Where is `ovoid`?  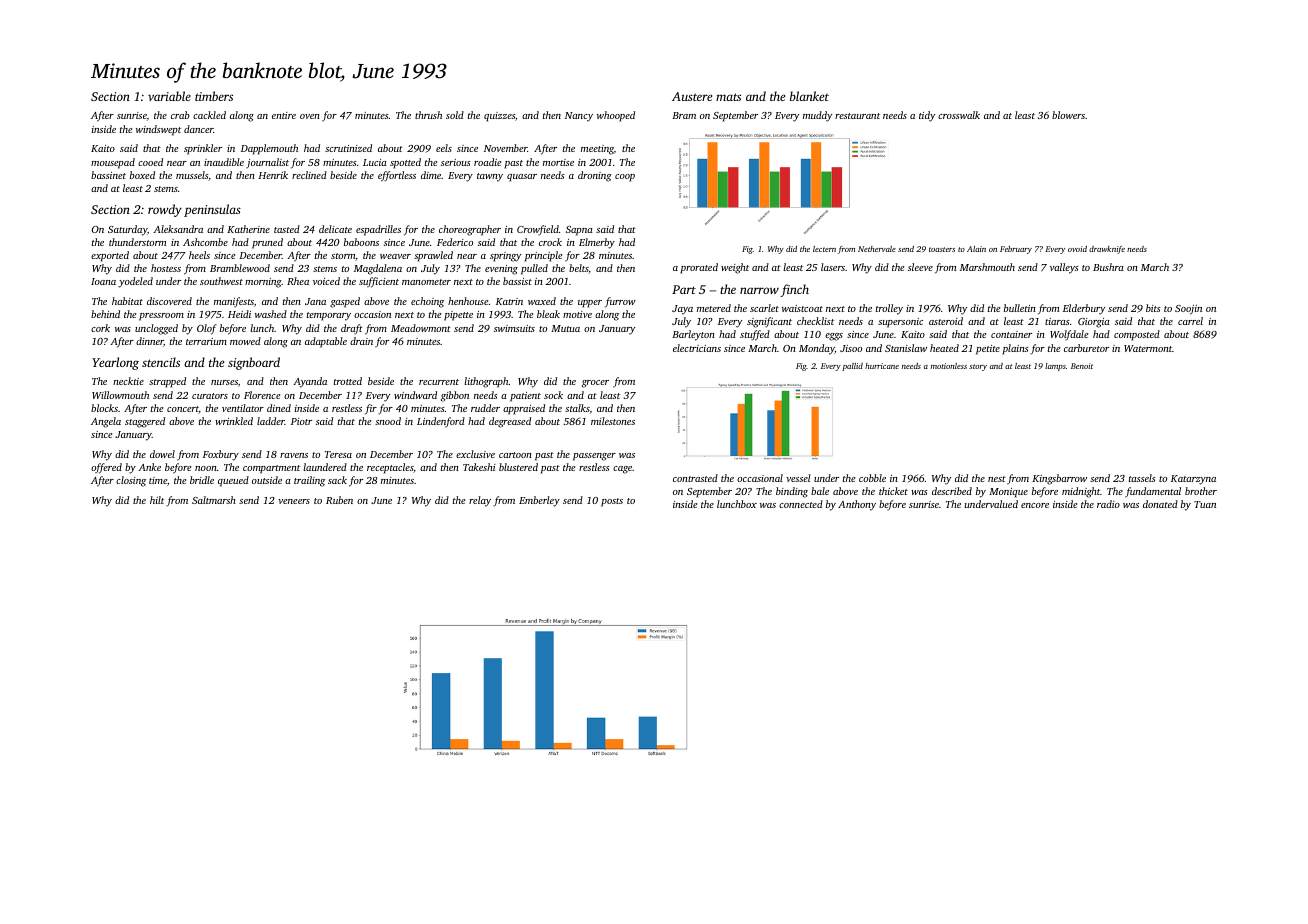
ovoid is located at coordinates (1077, 249).
